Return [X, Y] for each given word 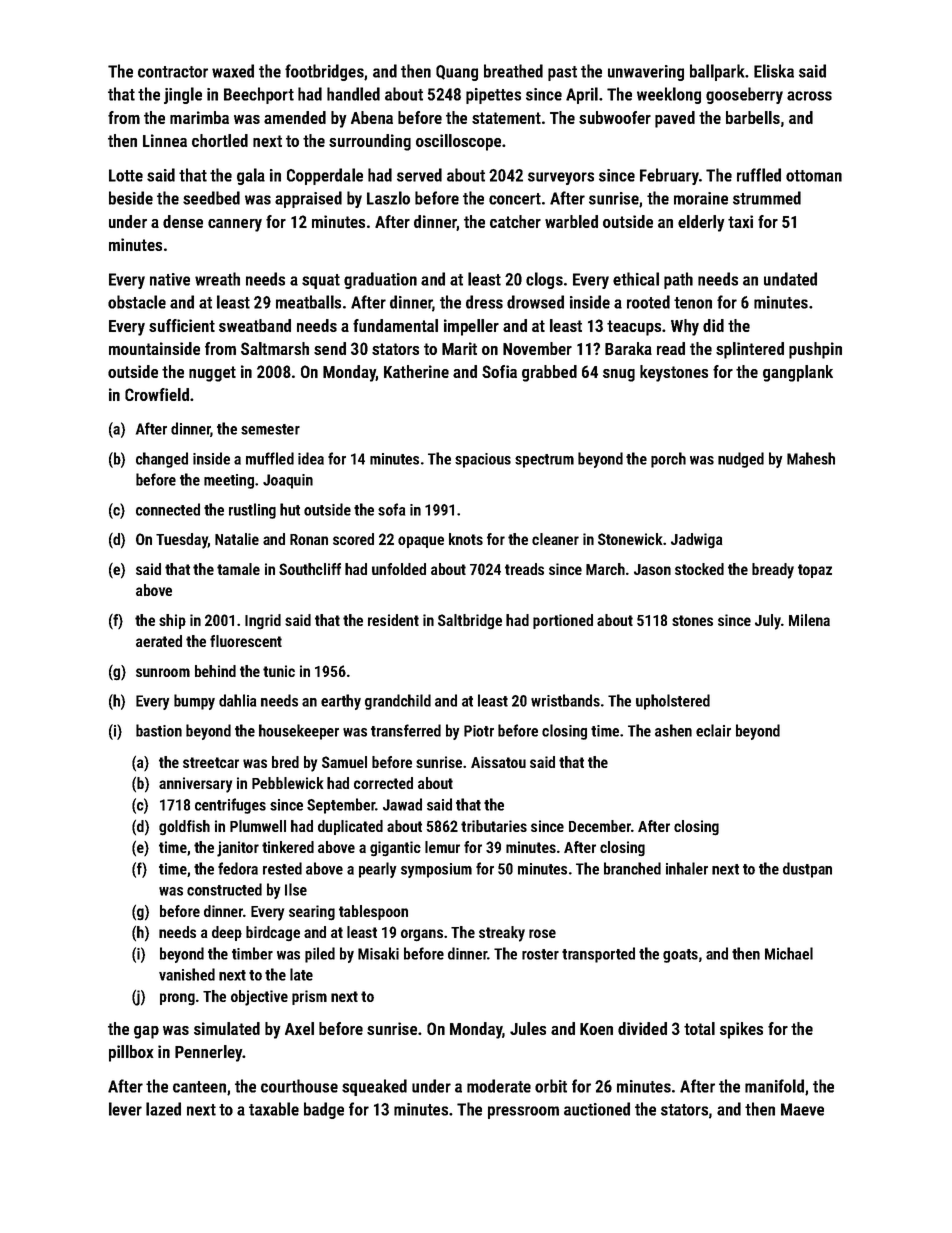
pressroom [523, 1112]
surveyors [561, 178]
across [809, 96]
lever [125, 1109]
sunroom [163, 672]
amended [295, 117]
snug [619, 375]
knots [466, 539]
